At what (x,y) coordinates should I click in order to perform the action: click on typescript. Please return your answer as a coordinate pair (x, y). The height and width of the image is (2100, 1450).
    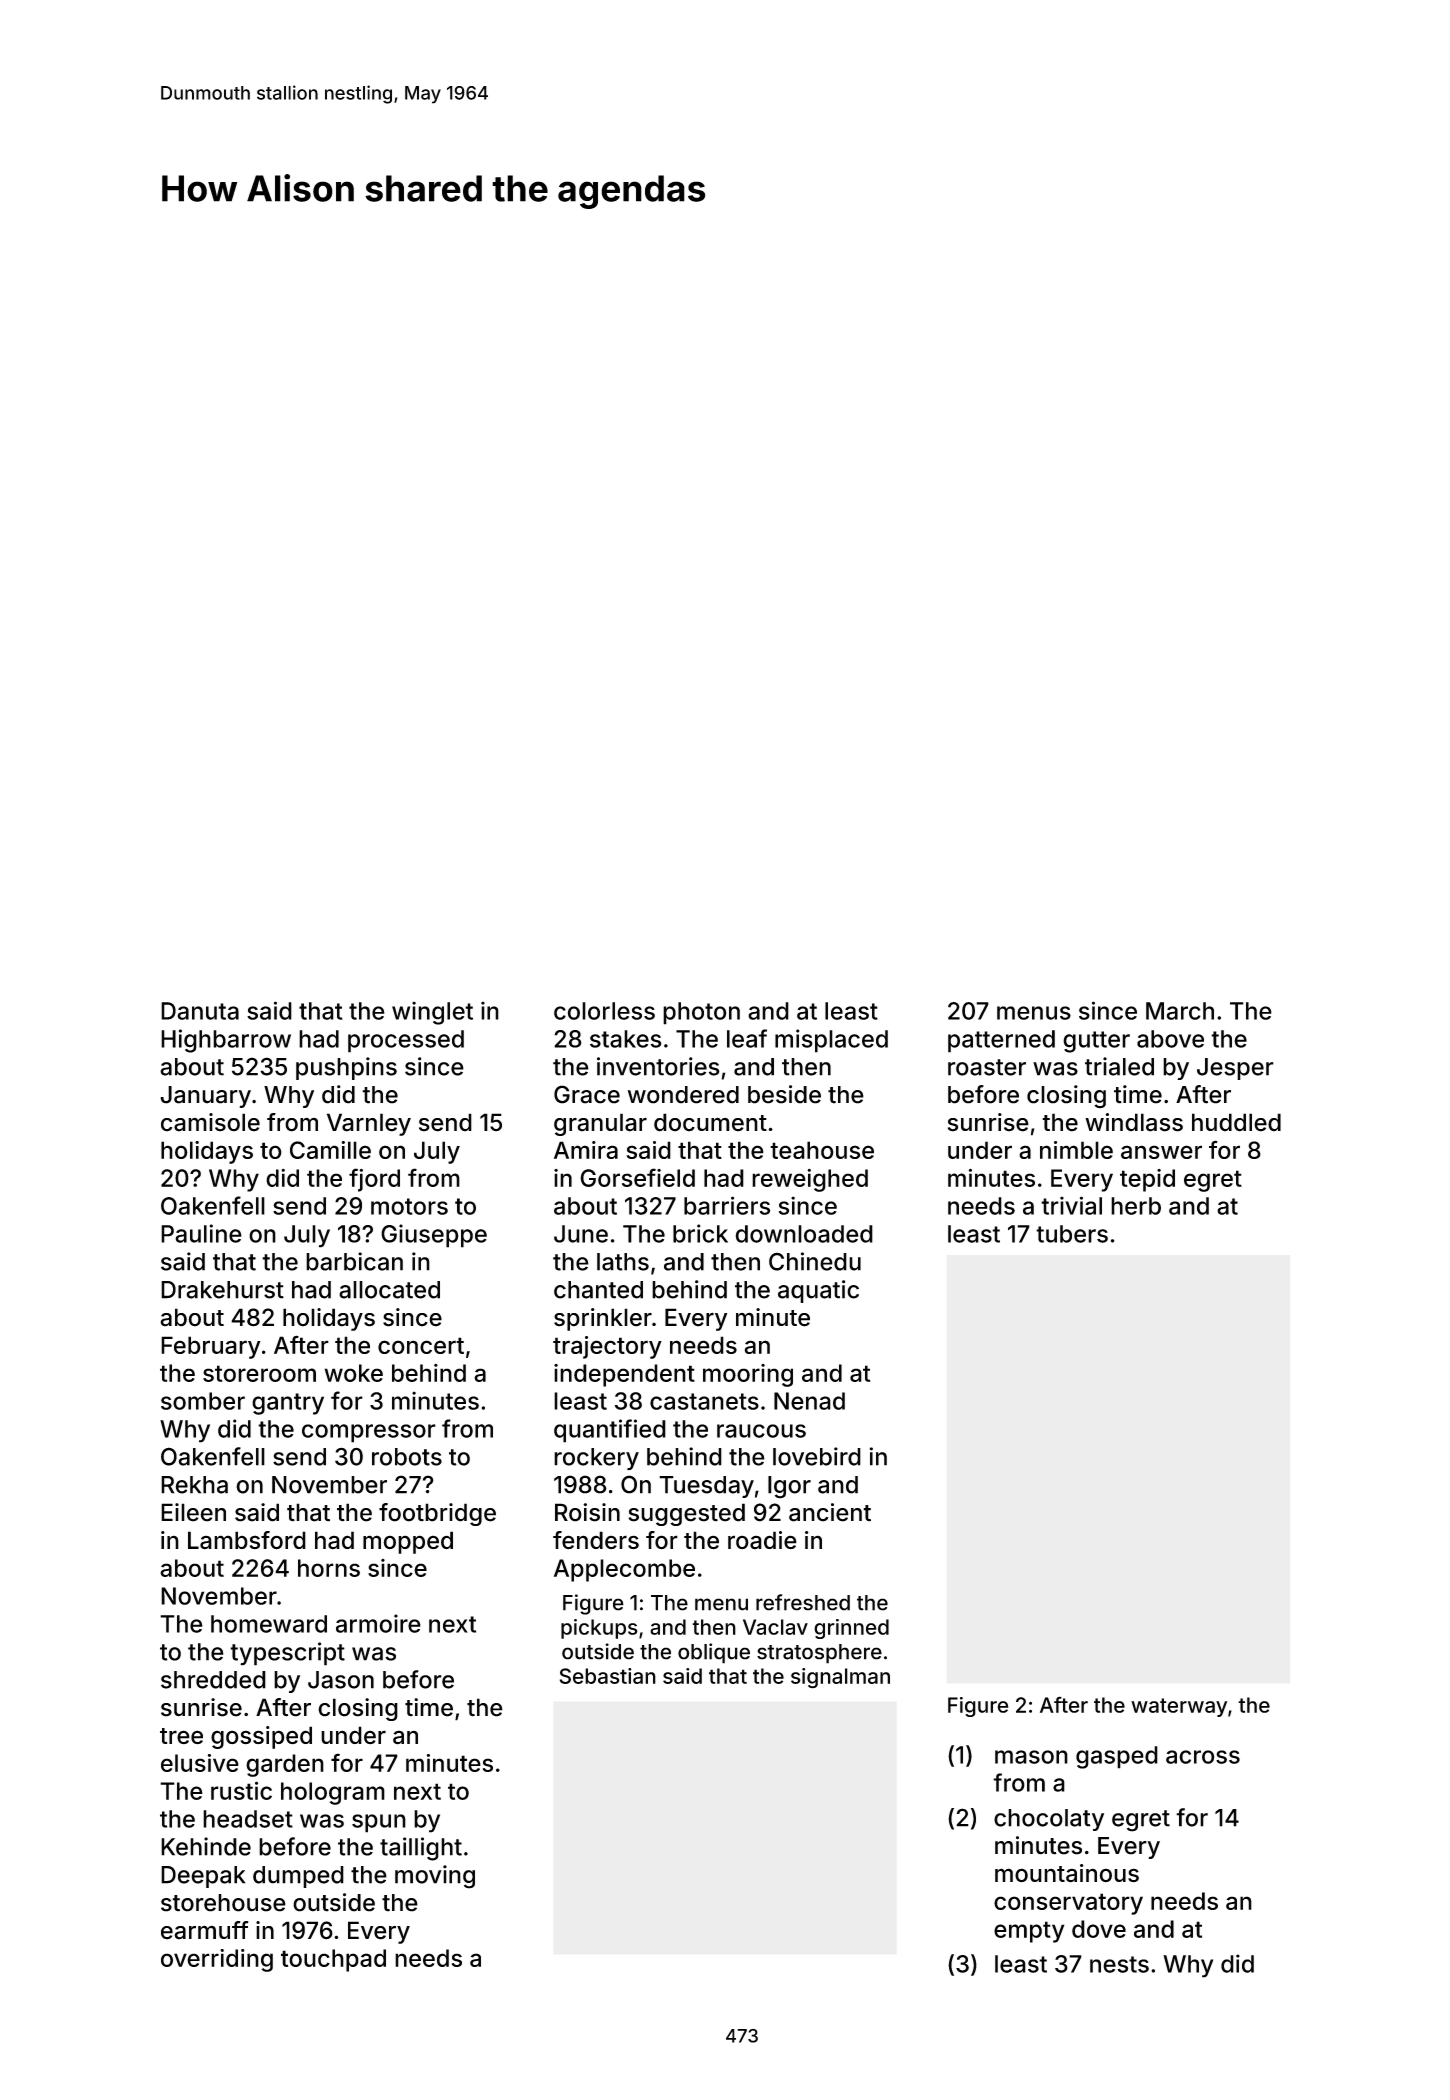
    Looking at the image, I should click on (287, 1654).
